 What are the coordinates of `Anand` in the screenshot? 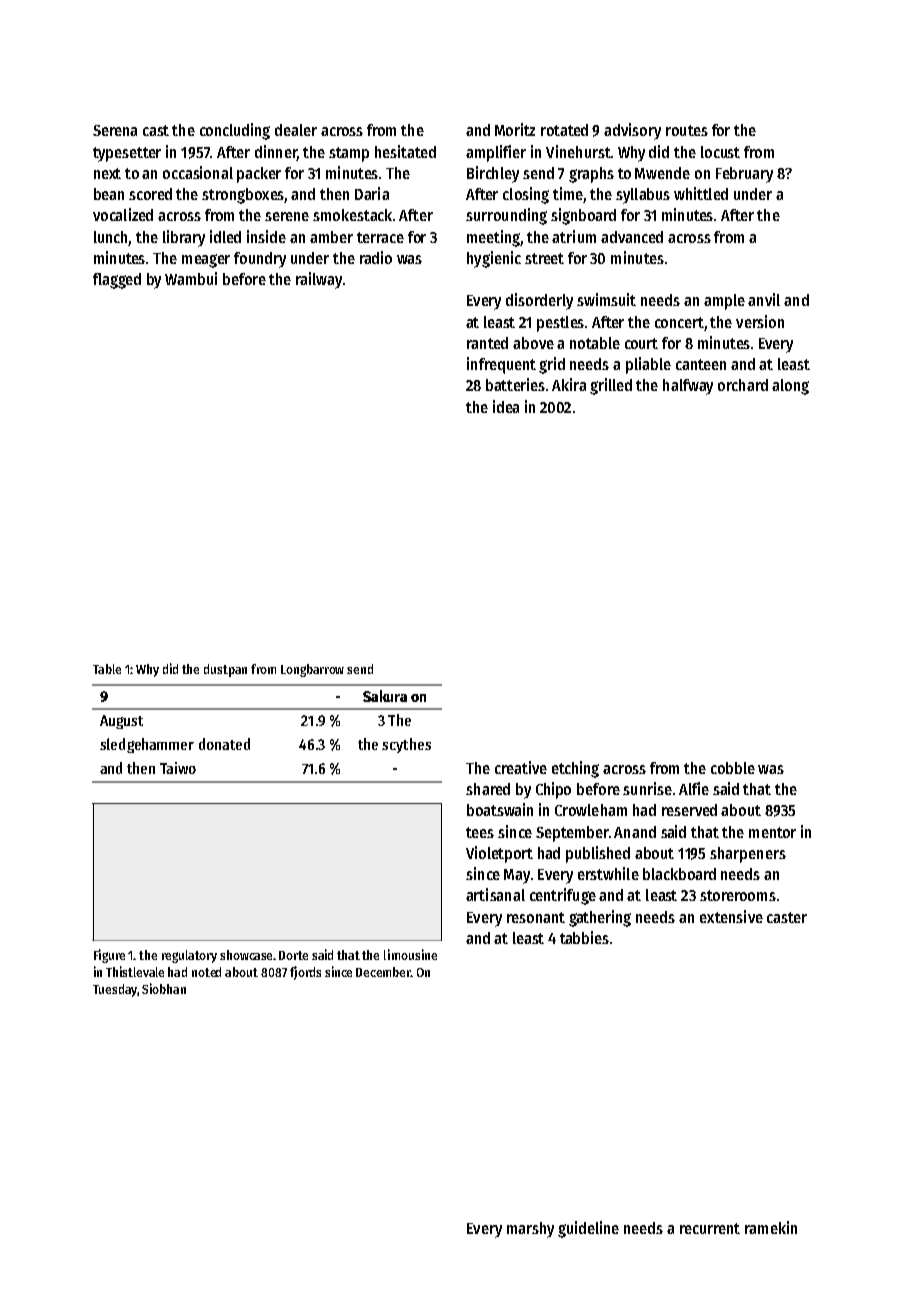 It's located at (635, 832).
